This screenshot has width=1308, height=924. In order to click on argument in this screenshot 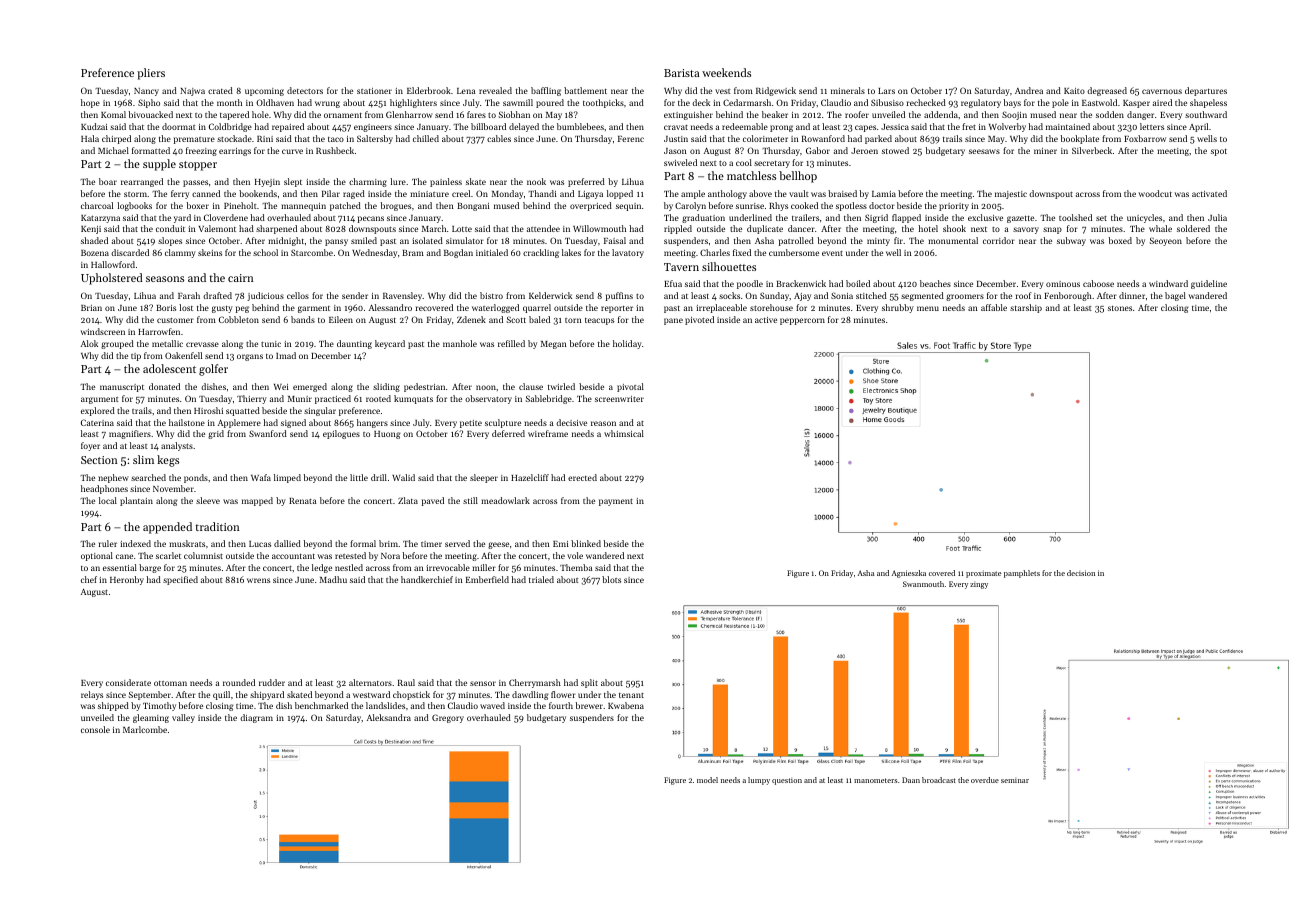, I will do `click(100, 400)`.
